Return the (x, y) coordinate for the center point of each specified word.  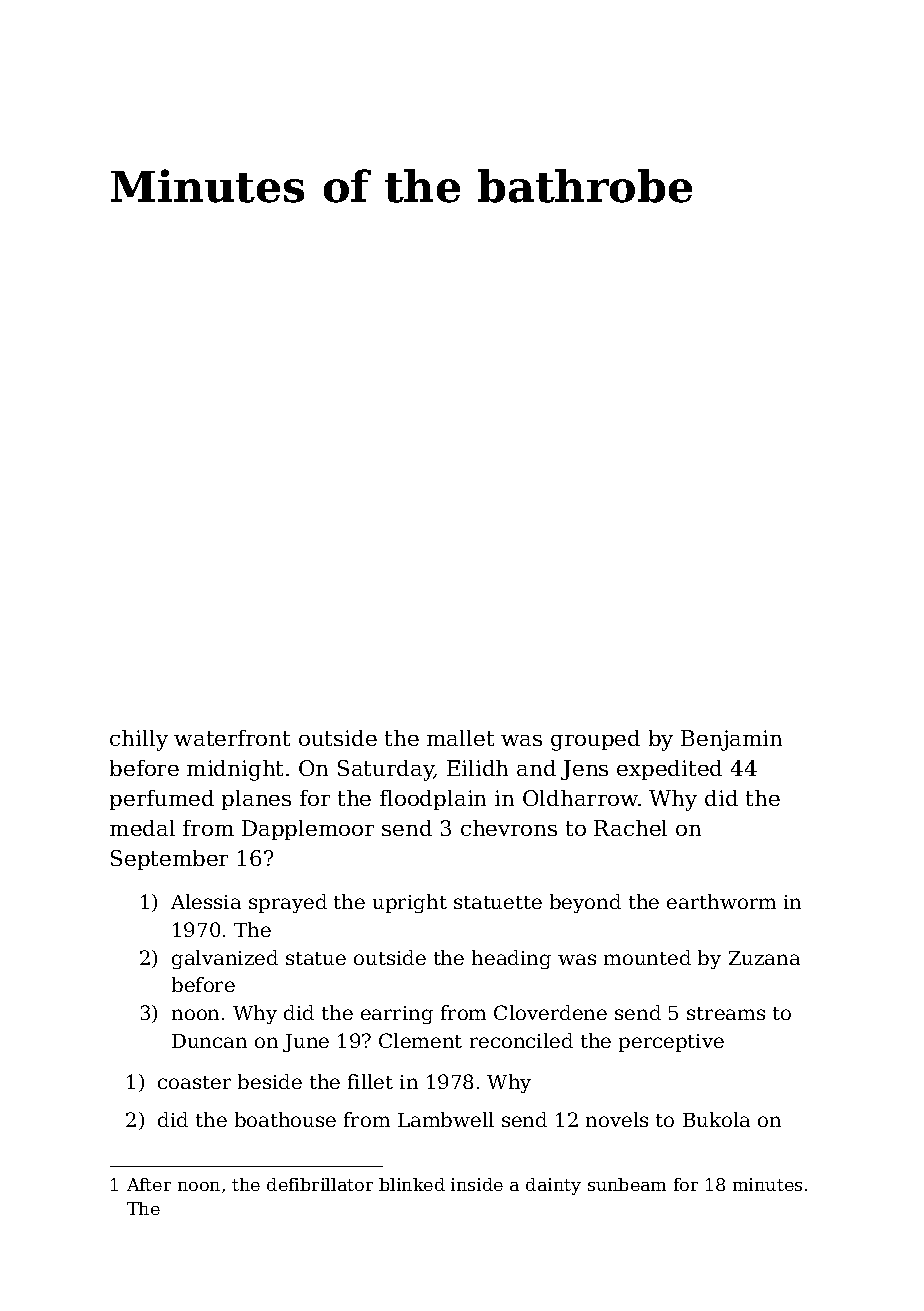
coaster (194, 1082)
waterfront (232, 738)
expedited (669, 770)
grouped (595, 740)
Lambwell (446, 1119)
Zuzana (764, 958)
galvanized (225, 959)
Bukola (716, 1119)
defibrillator (320, 1184)
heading (511, 959)
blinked (412, 1184)
